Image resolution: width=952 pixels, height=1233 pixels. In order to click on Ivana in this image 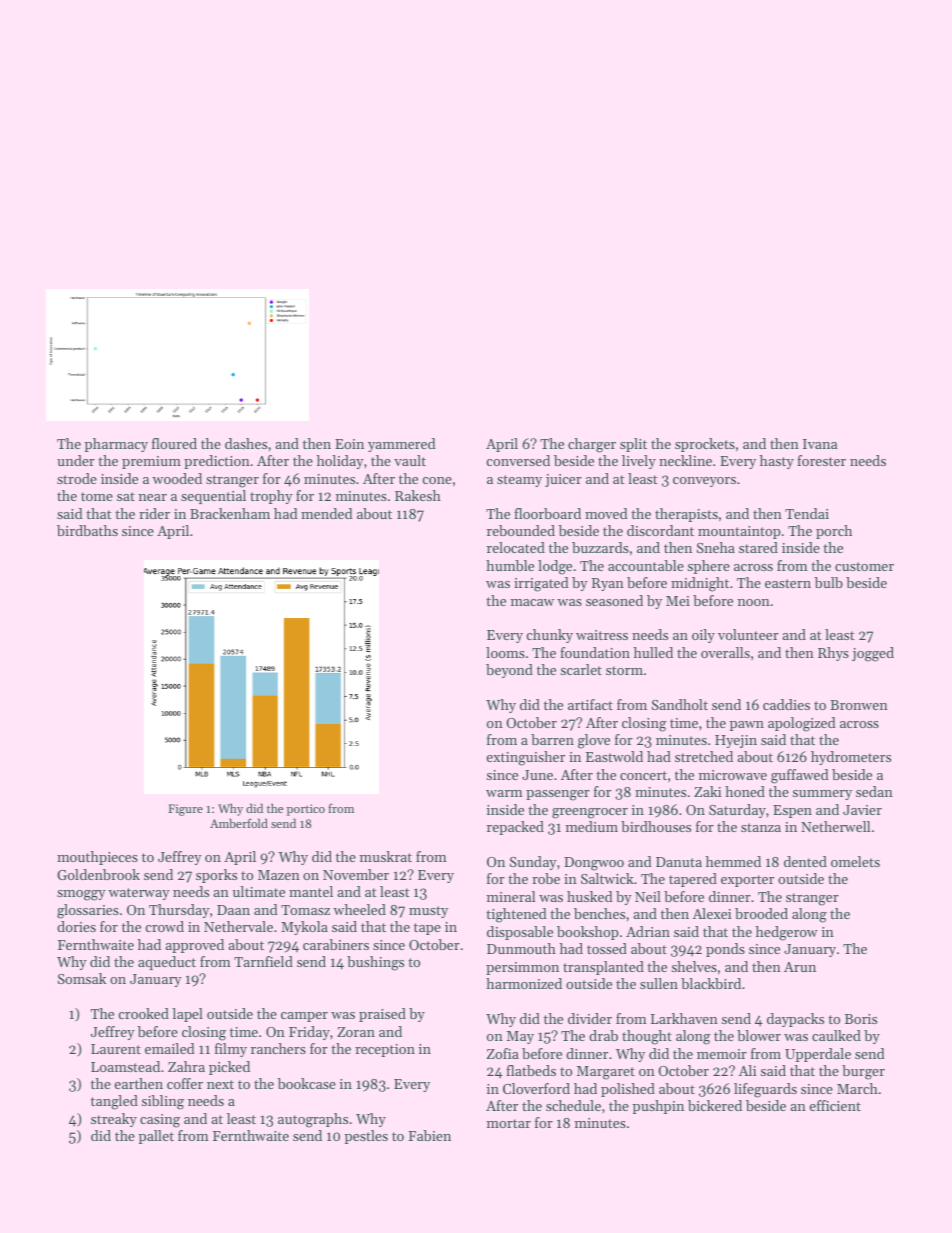, I will do `click(820, 444)`.
